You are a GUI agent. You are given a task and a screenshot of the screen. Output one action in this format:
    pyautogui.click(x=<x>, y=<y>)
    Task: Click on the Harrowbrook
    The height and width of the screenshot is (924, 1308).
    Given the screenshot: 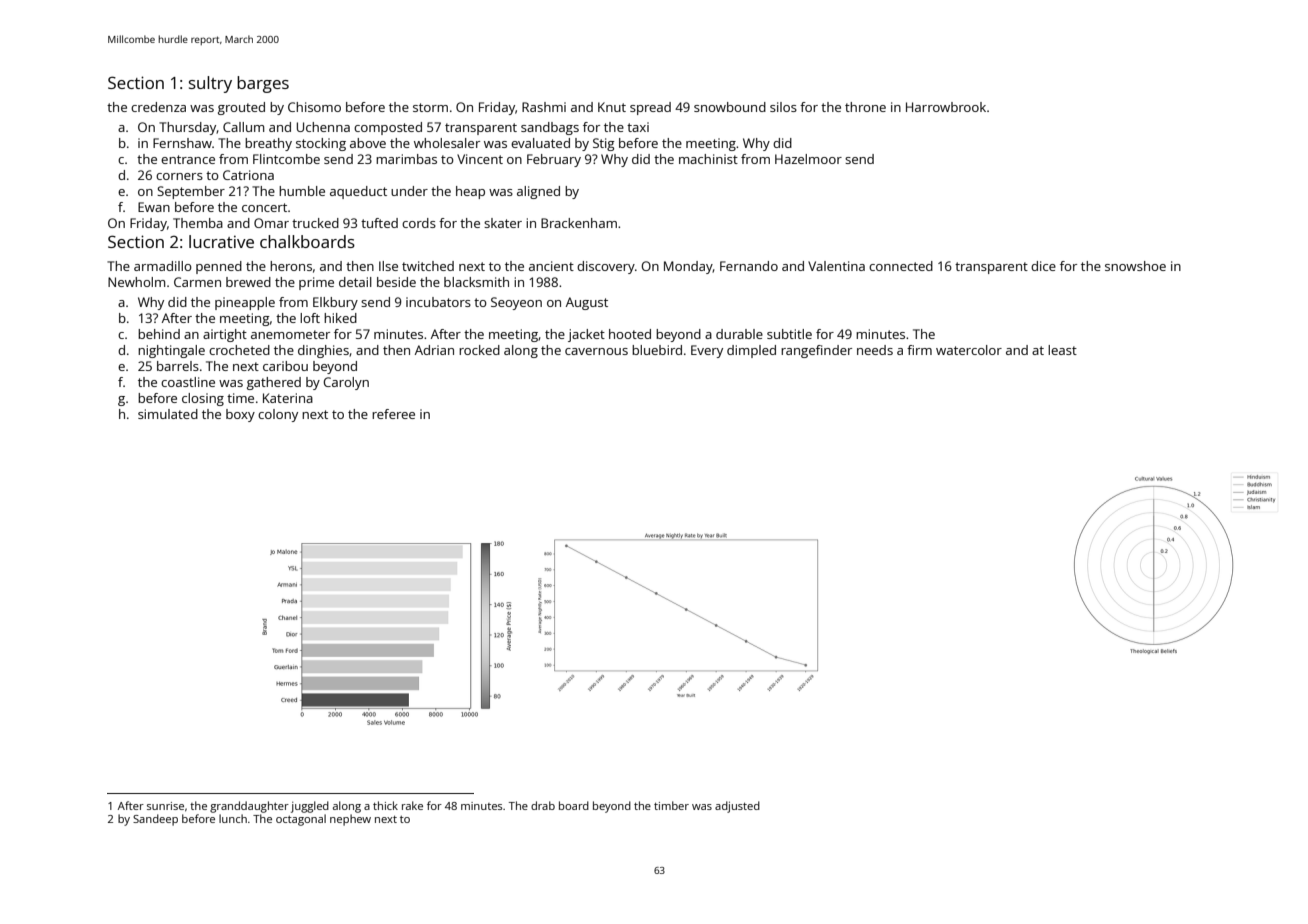 What is the action you would take?
    pyautogui.click(x=946, y=107)
